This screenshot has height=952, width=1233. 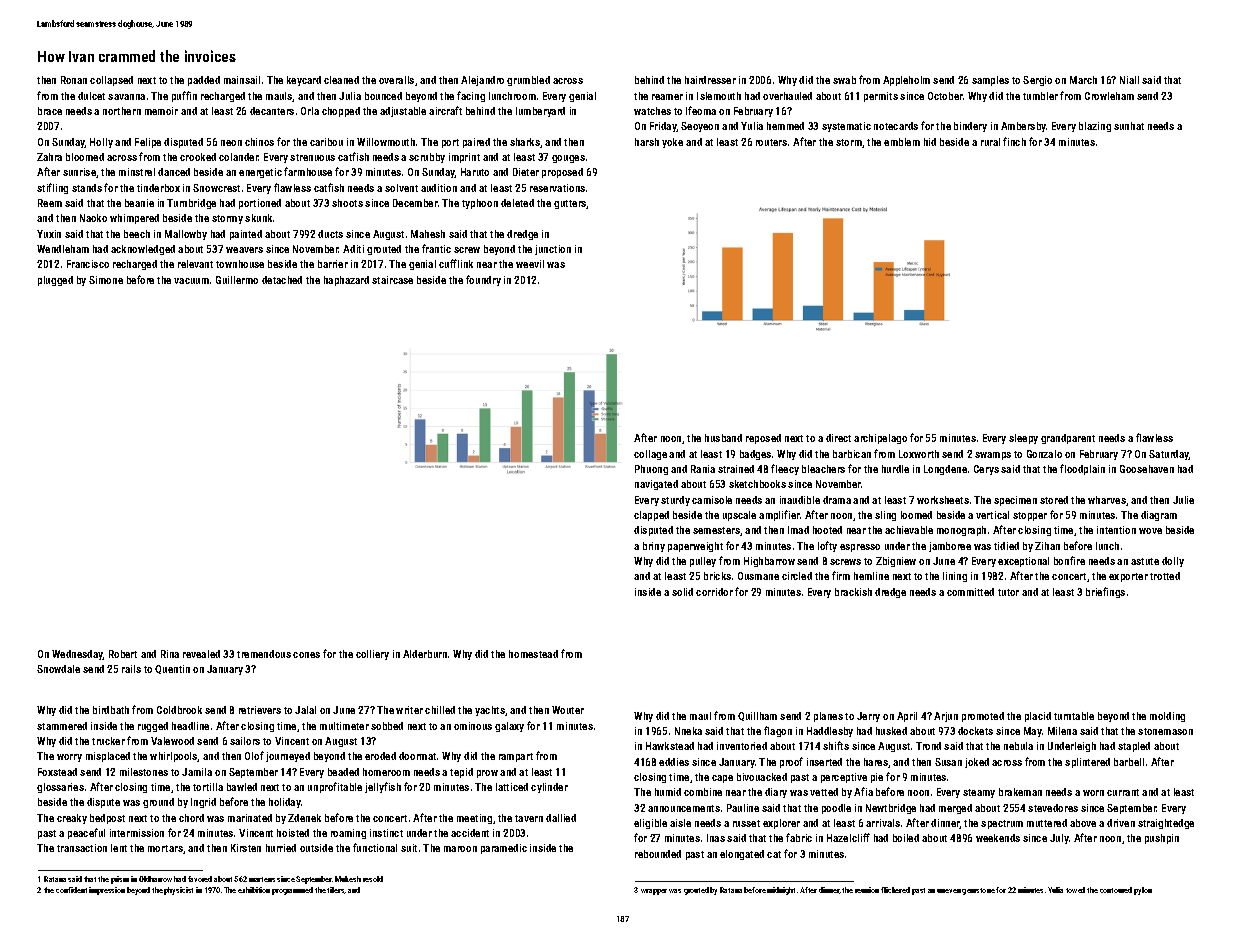 What do you see at coordinates (712, 500) in the screenshot?
I see `camisole` at bounding box center [712, 500].
